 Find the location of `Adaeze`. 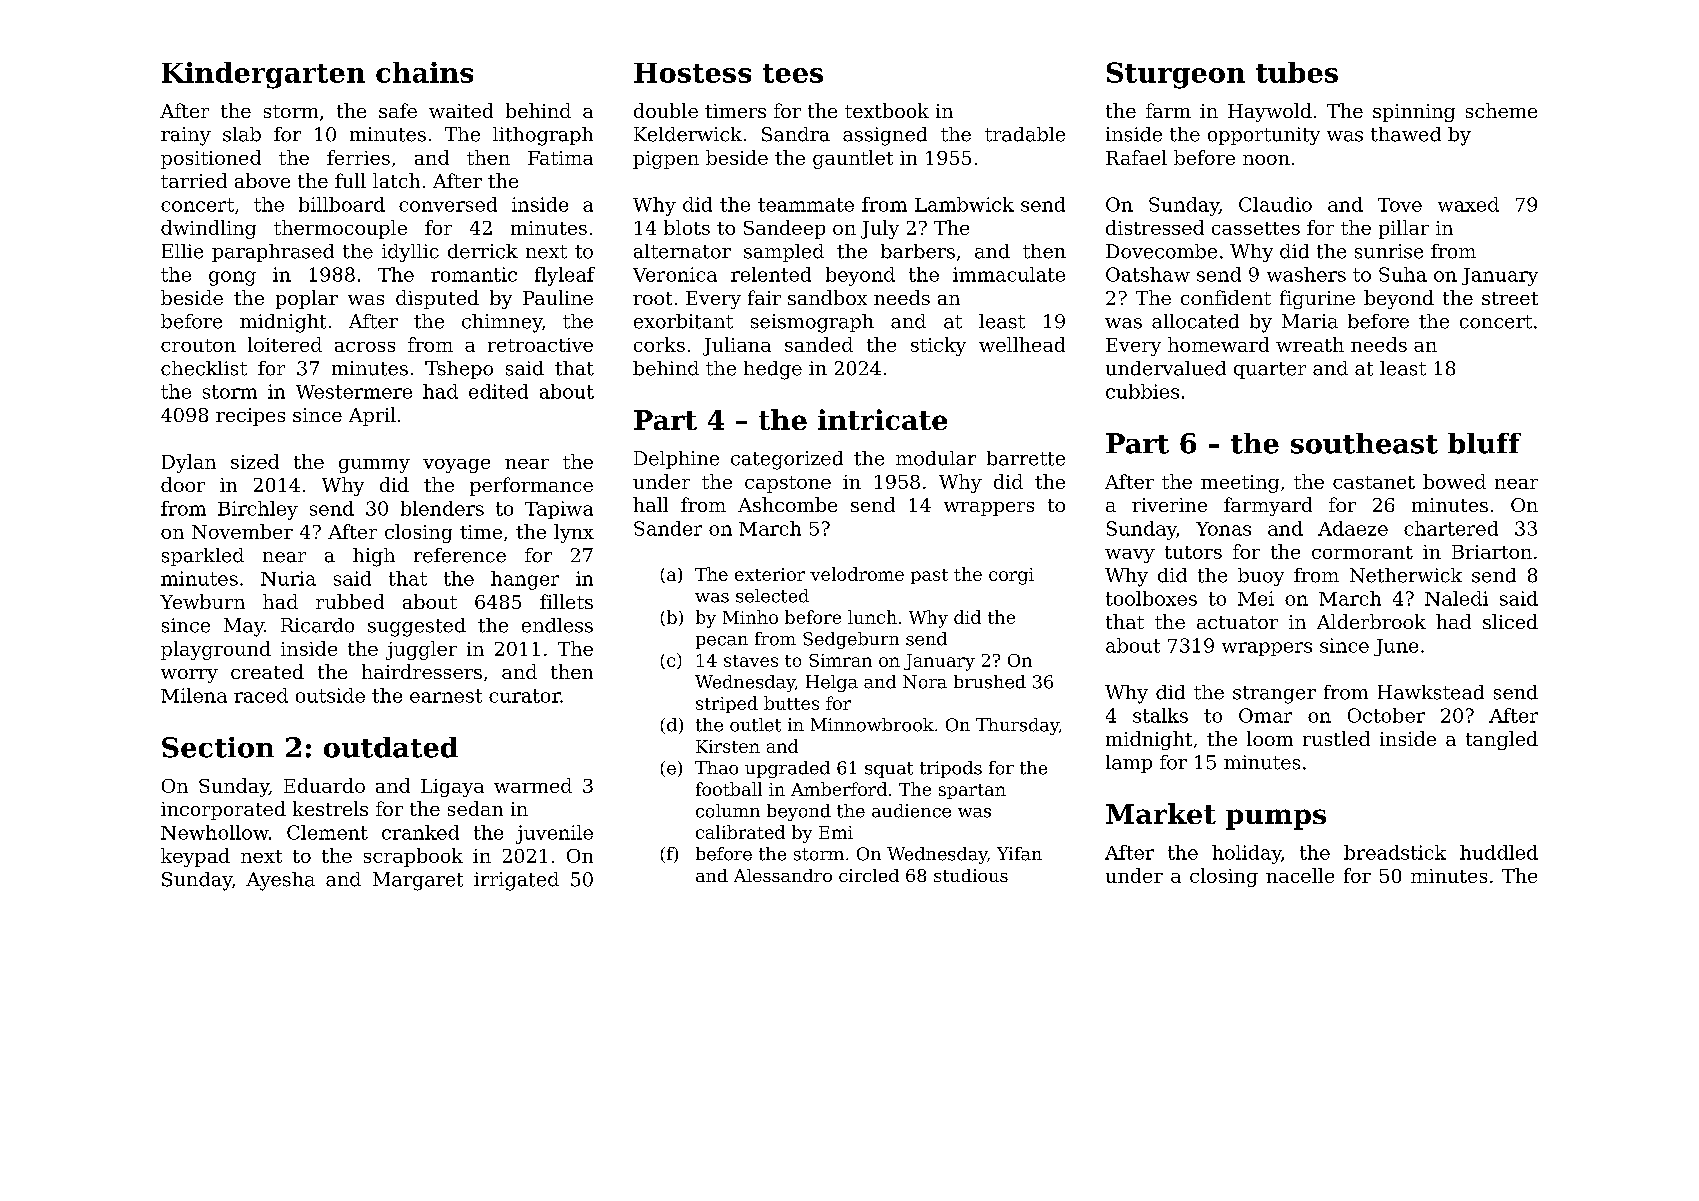

Adaeze is located at coordinates (1353, 528).
